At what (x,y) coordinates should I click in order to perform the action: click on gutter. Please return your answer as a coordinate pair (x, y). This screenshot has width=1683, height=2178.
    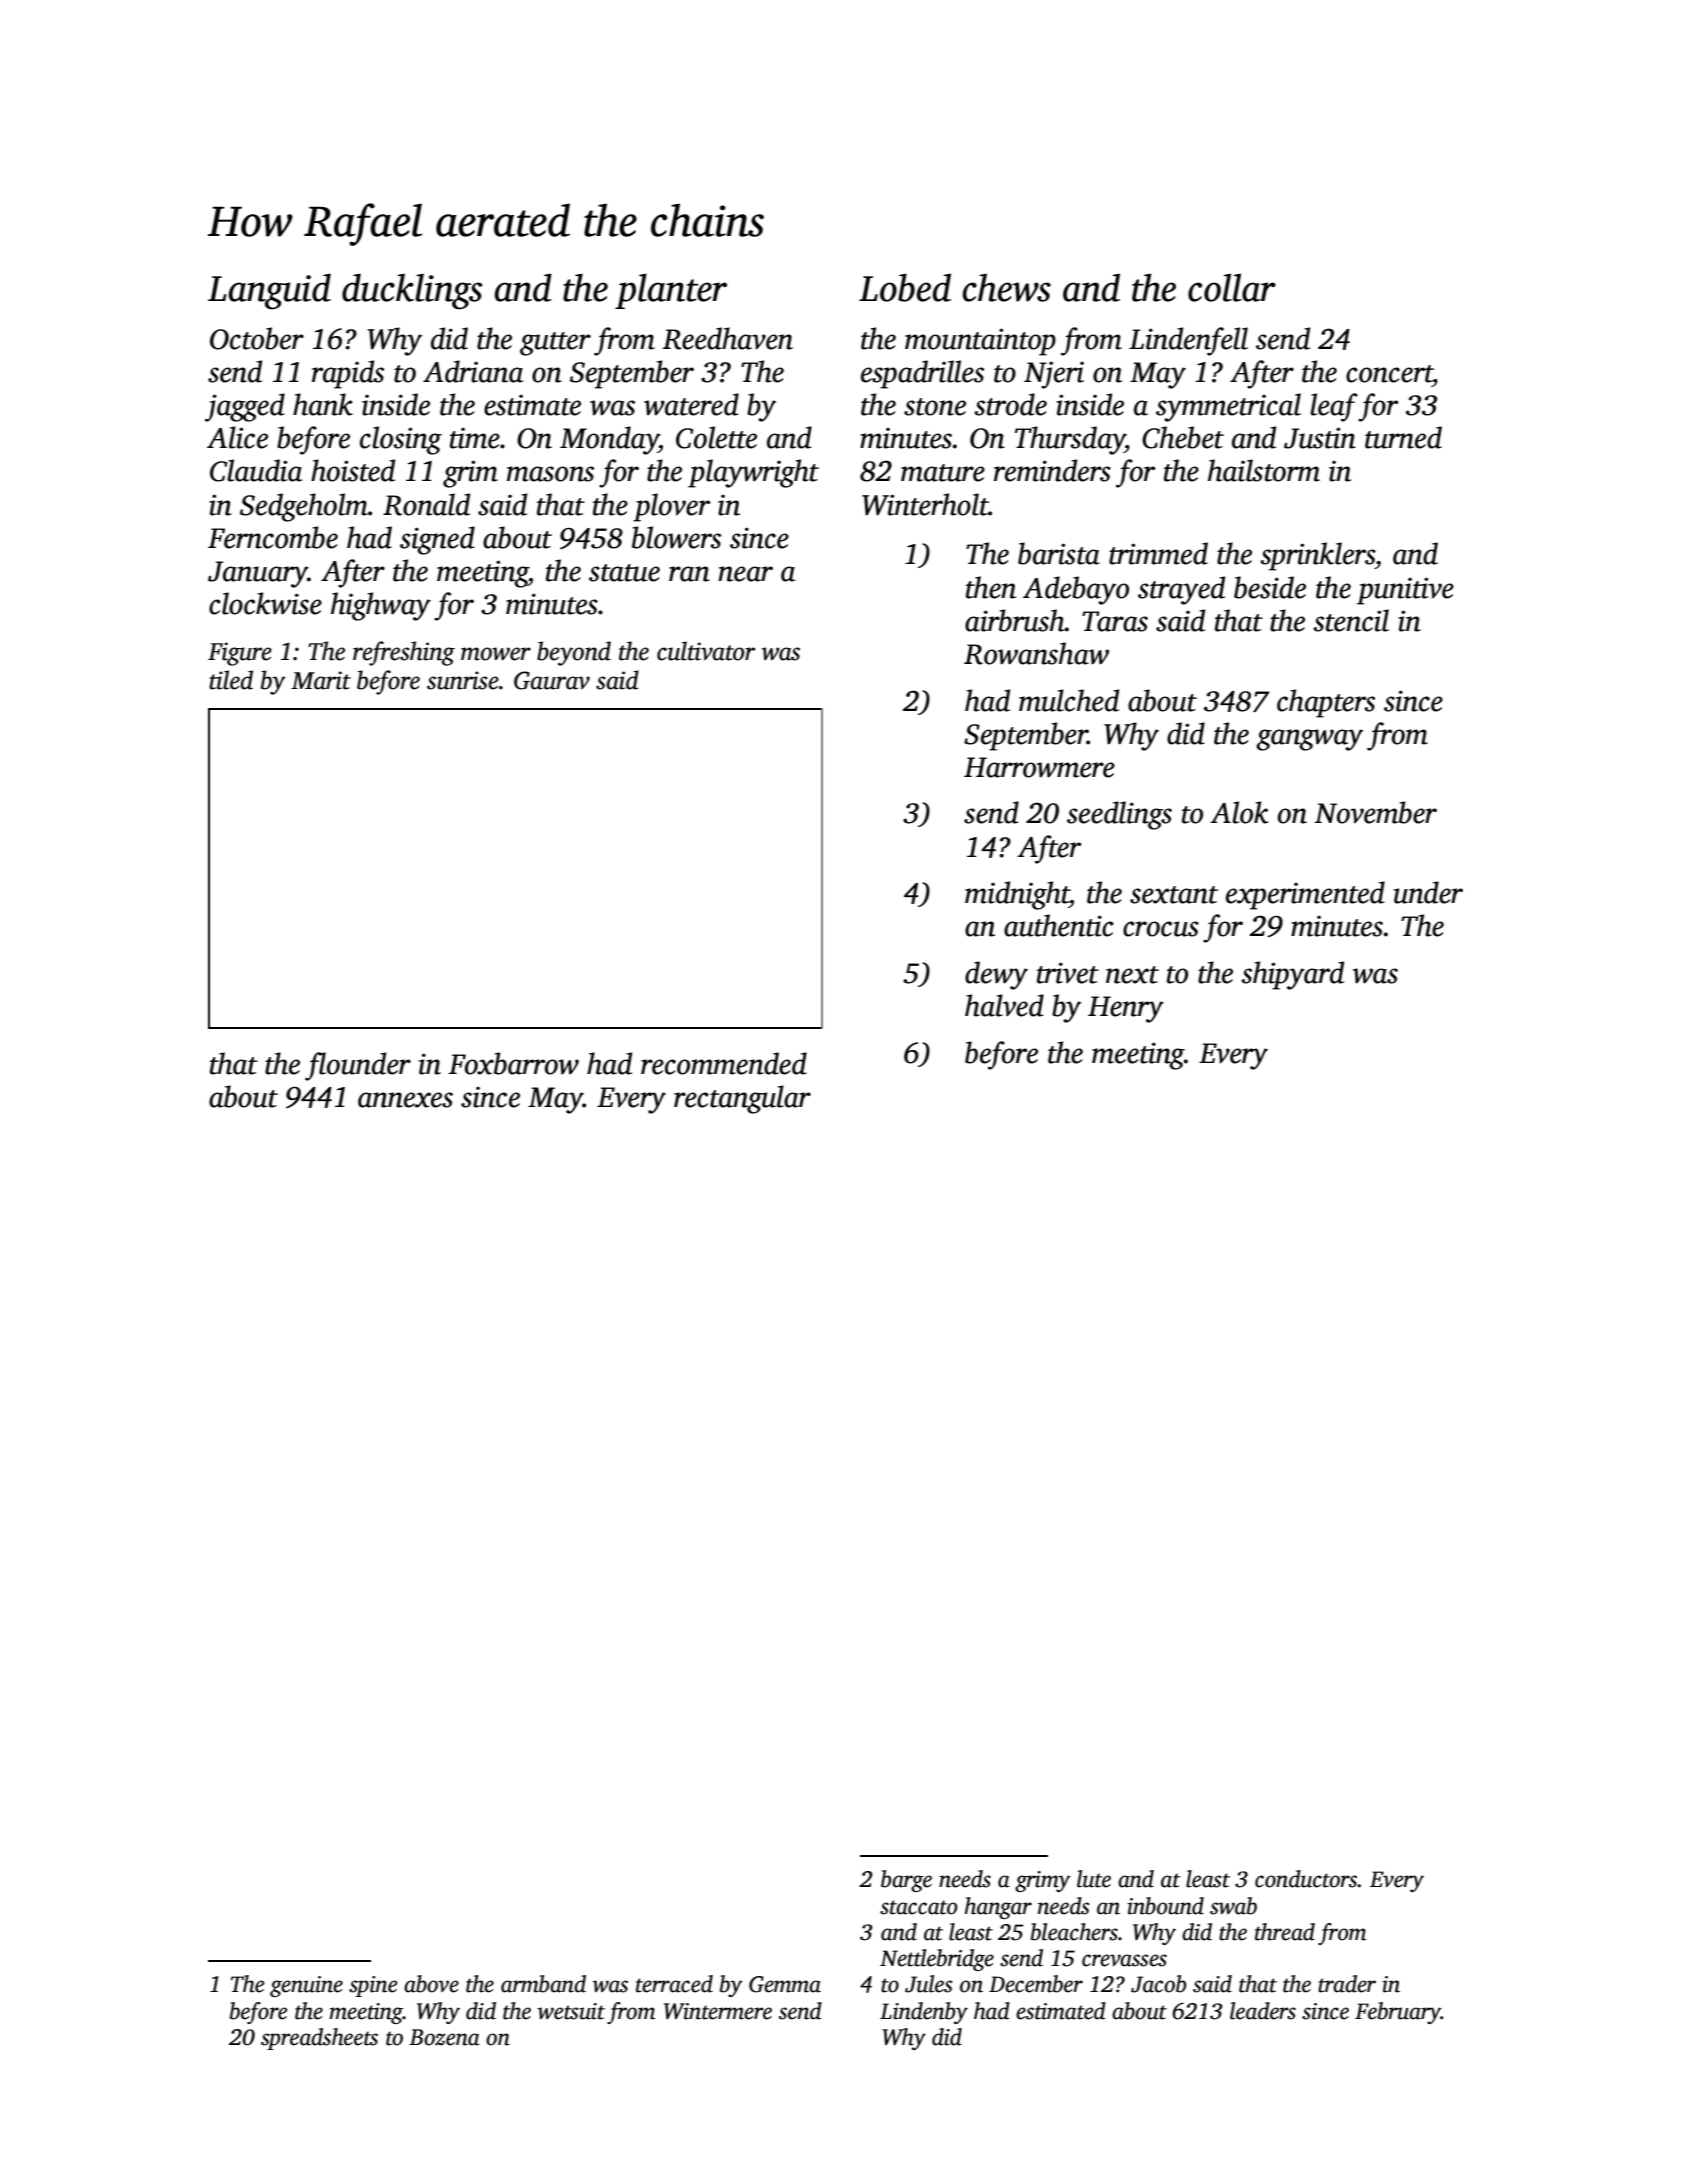
    Looking at the image, I should click on (555, 344).
